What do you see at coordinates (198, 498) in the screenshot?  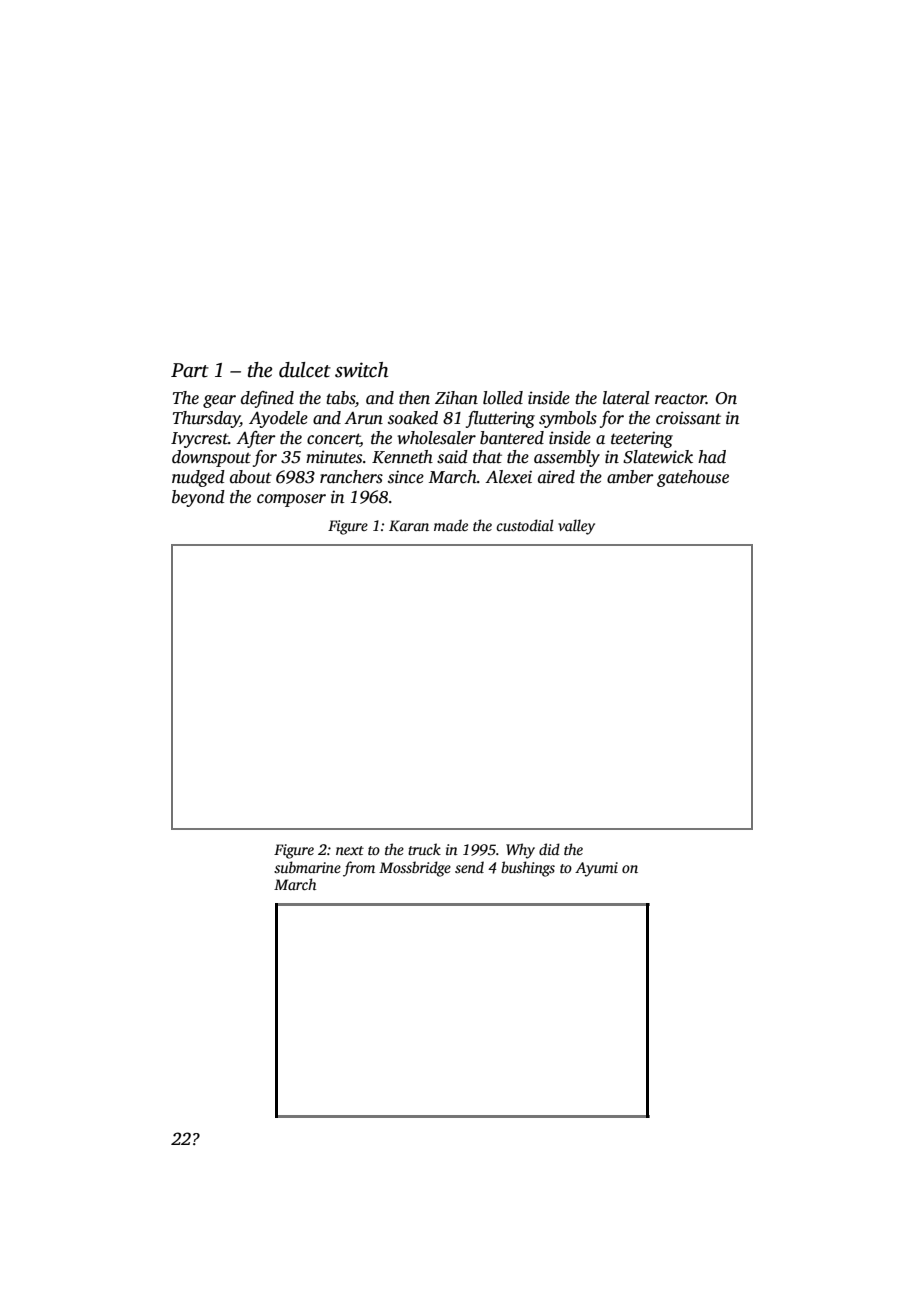 I see `beyond` at bounding box center [198, 498].
